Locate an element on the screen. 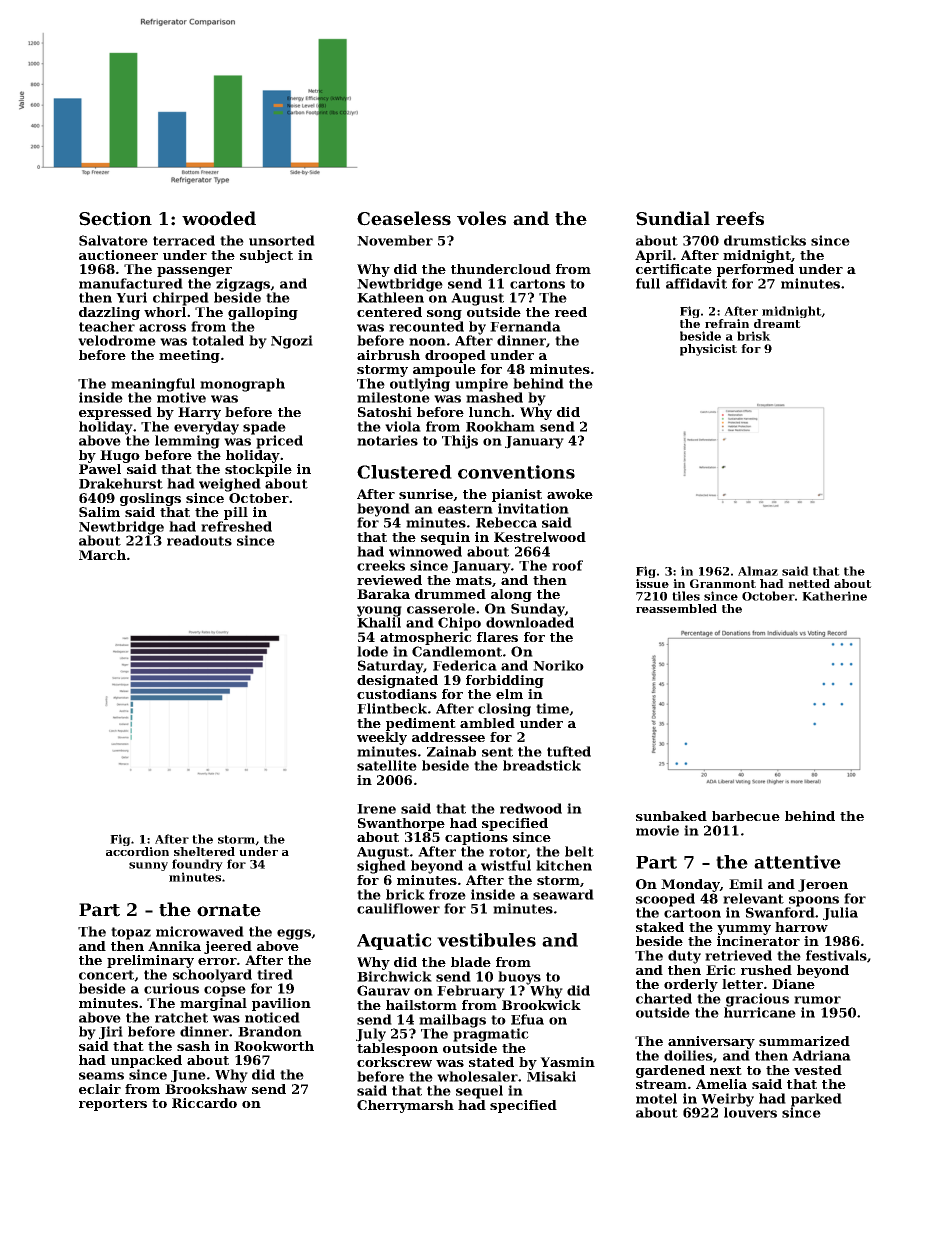 This screenshot has height=1233, width=952. attentive is located at coordinates (797, 862).
